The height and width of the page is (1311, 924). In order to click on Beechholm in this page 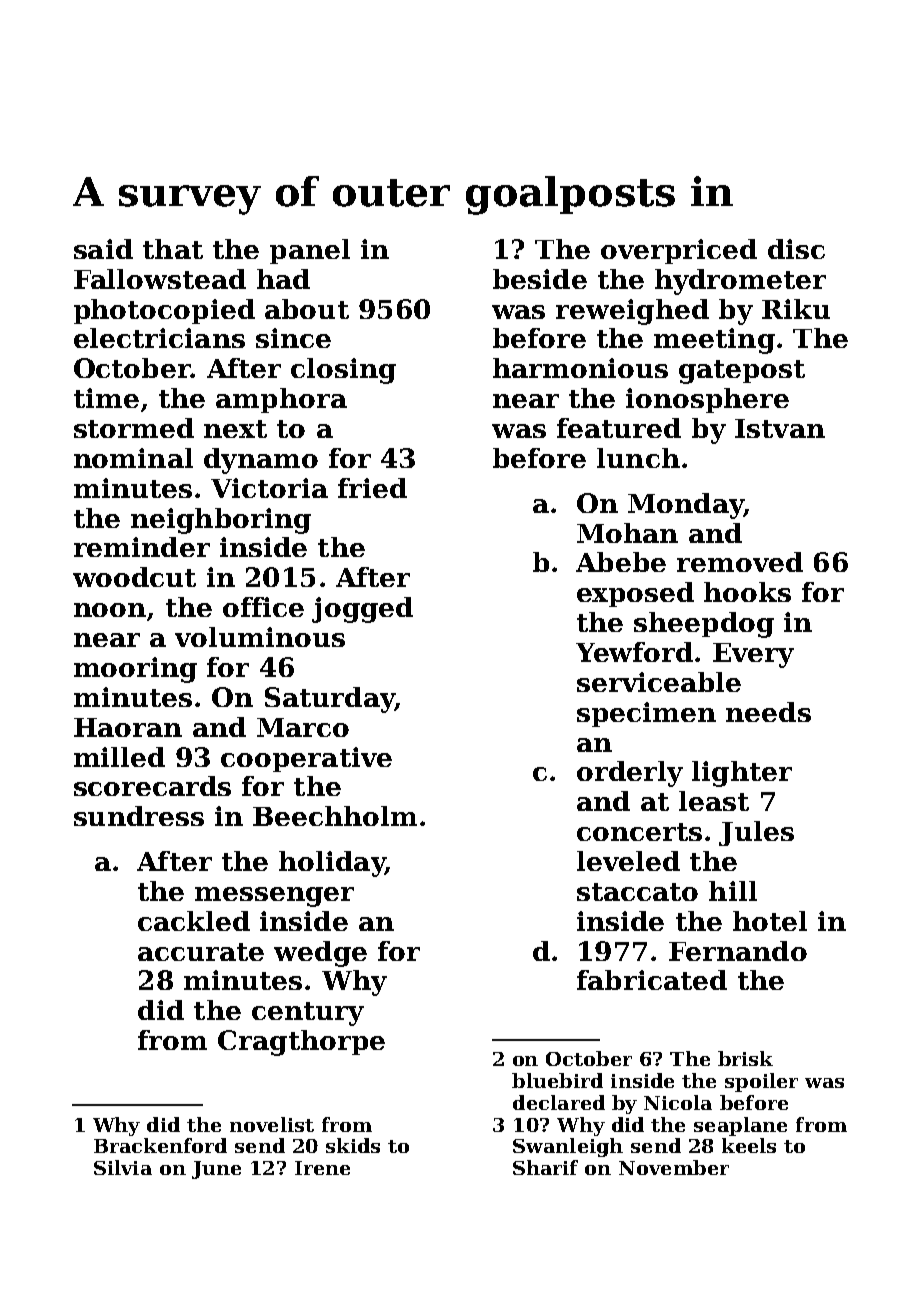, I will do `click(335, 816)`.
